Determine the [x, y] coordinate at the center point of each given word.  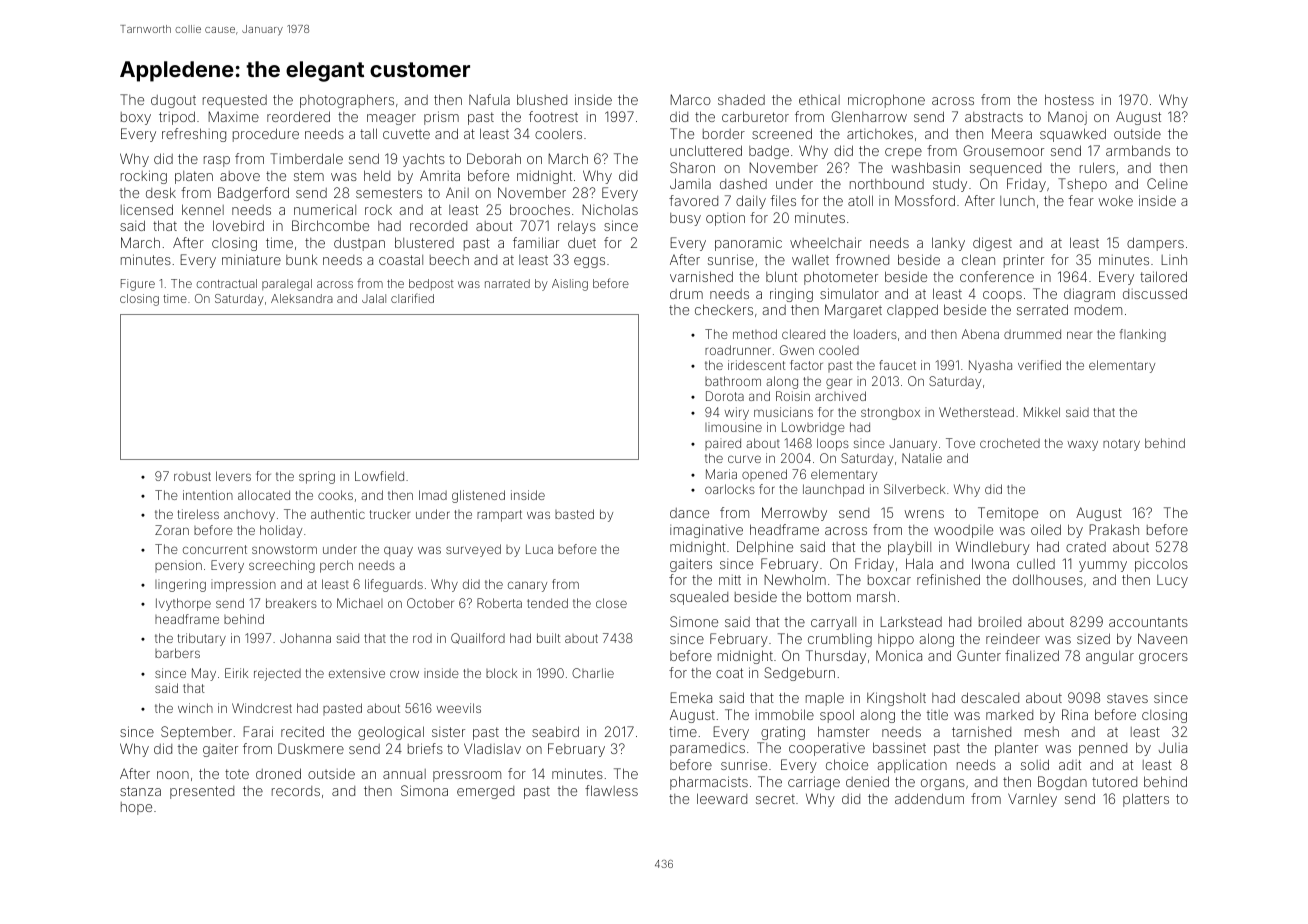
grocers [1163, 658]
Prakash [1114, 529]
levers [233, 476]
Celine [1167, 183]
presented [202, 792]
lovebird [238, 225]
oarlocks [730, 489]
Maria [721, 474]
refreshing [194, 135]
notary [1121, 445]
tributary [202, 639]
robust [192, 476]
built [549, 638]
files [783, 200]
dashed [743, 184]
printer [1024, 261]
